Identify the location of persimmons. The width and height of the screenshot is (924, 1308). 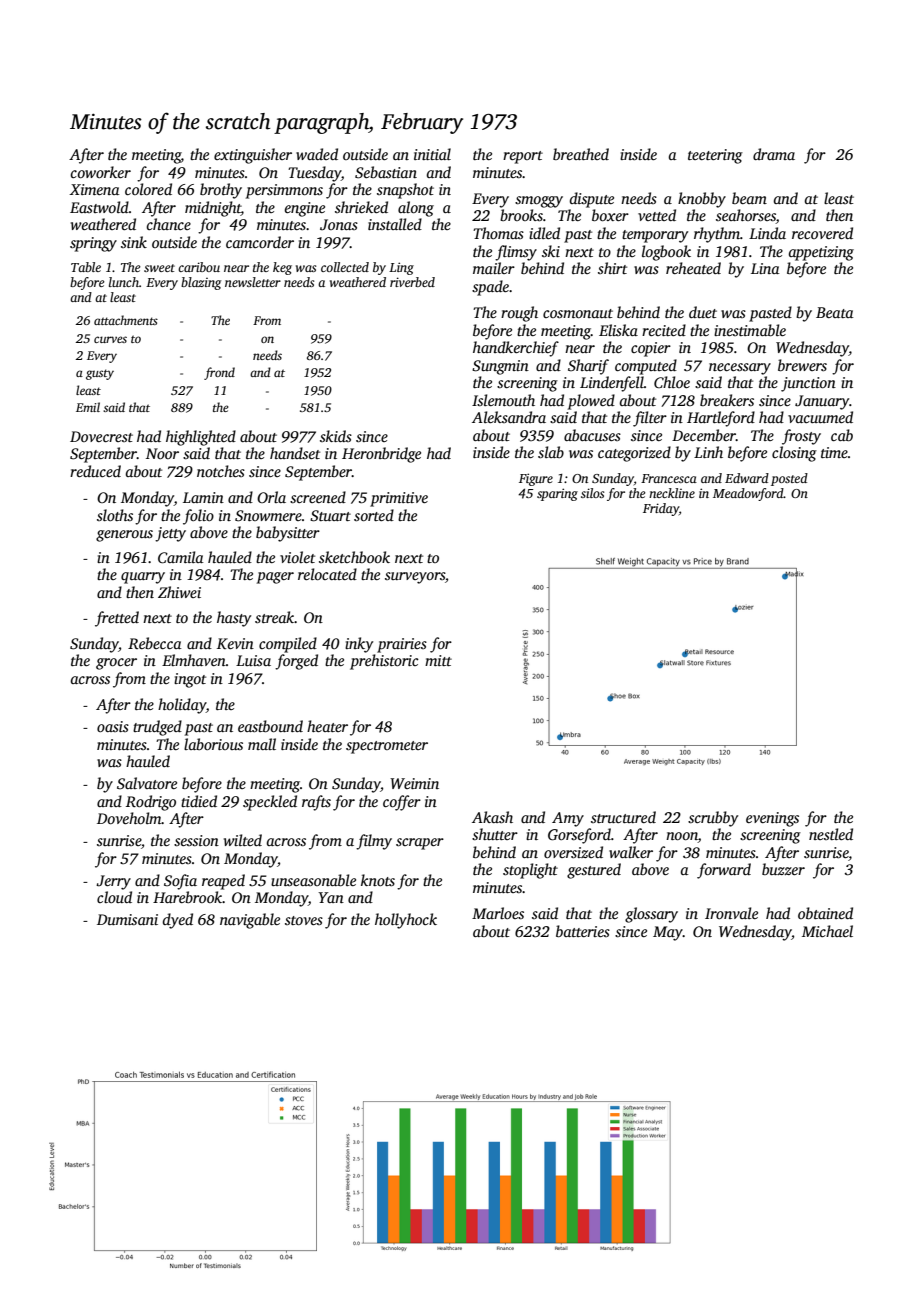
(284, 191).
